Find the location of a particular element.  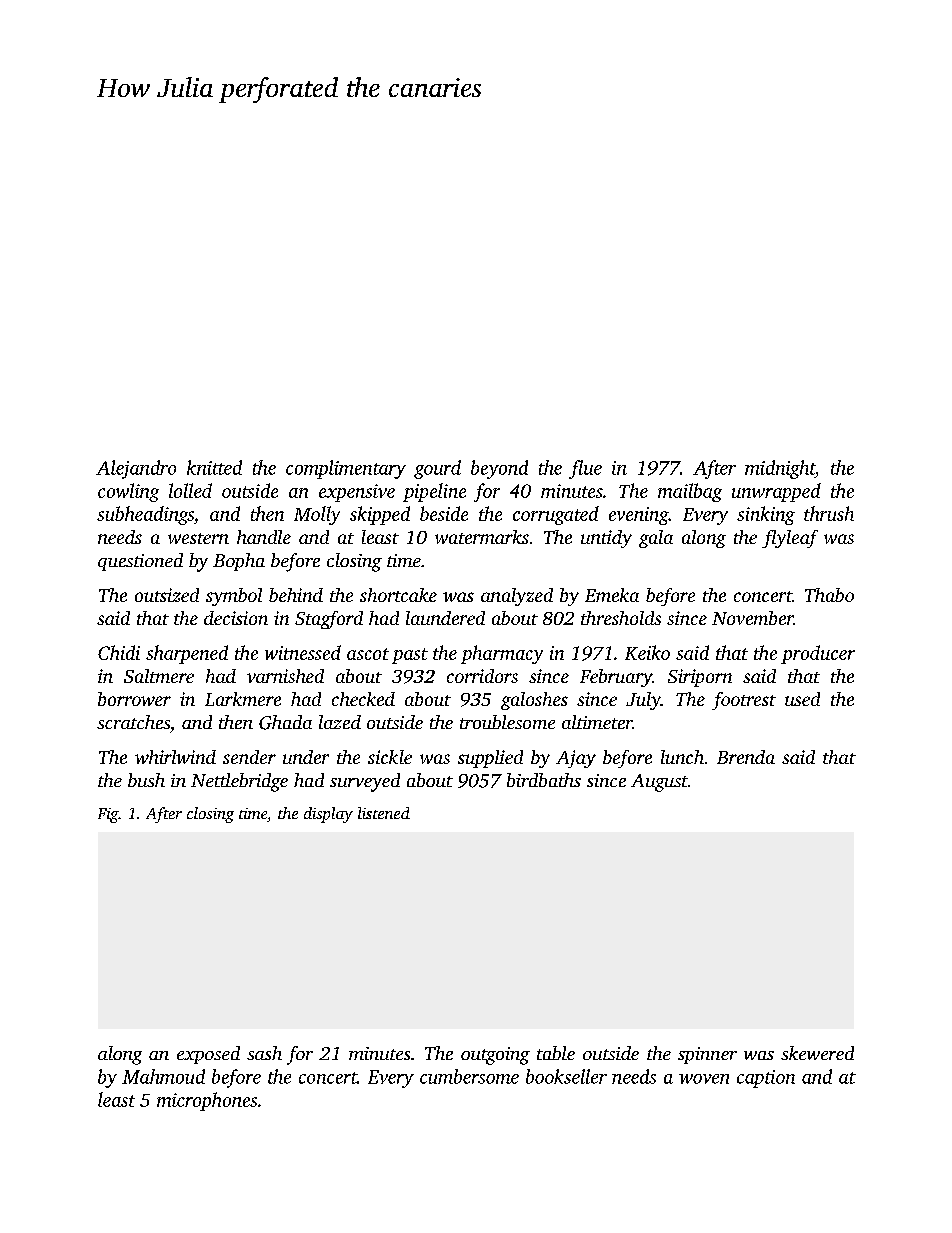

birdbaths is located at coordinates (544, 780).
